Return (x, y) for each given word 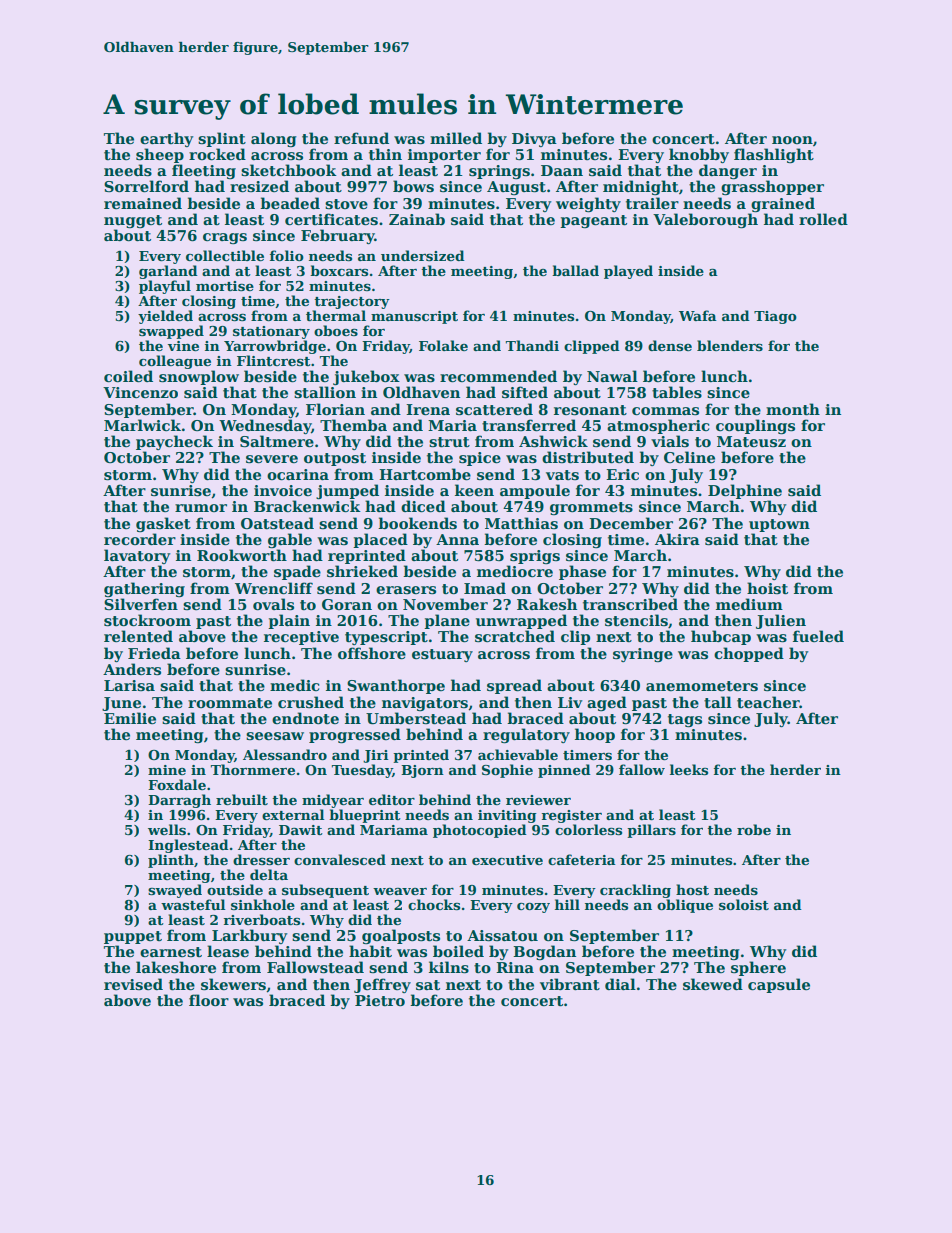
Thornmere (253, 769)
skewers (233, 984)
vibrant (570, 984)
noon (792, 140)
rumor (201, 508)
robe (754, 829)
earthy (167, 139)
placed (380, 540)
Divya (534, 140)
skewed (713, 984)
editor (392, 799)
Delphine (745, 491)
